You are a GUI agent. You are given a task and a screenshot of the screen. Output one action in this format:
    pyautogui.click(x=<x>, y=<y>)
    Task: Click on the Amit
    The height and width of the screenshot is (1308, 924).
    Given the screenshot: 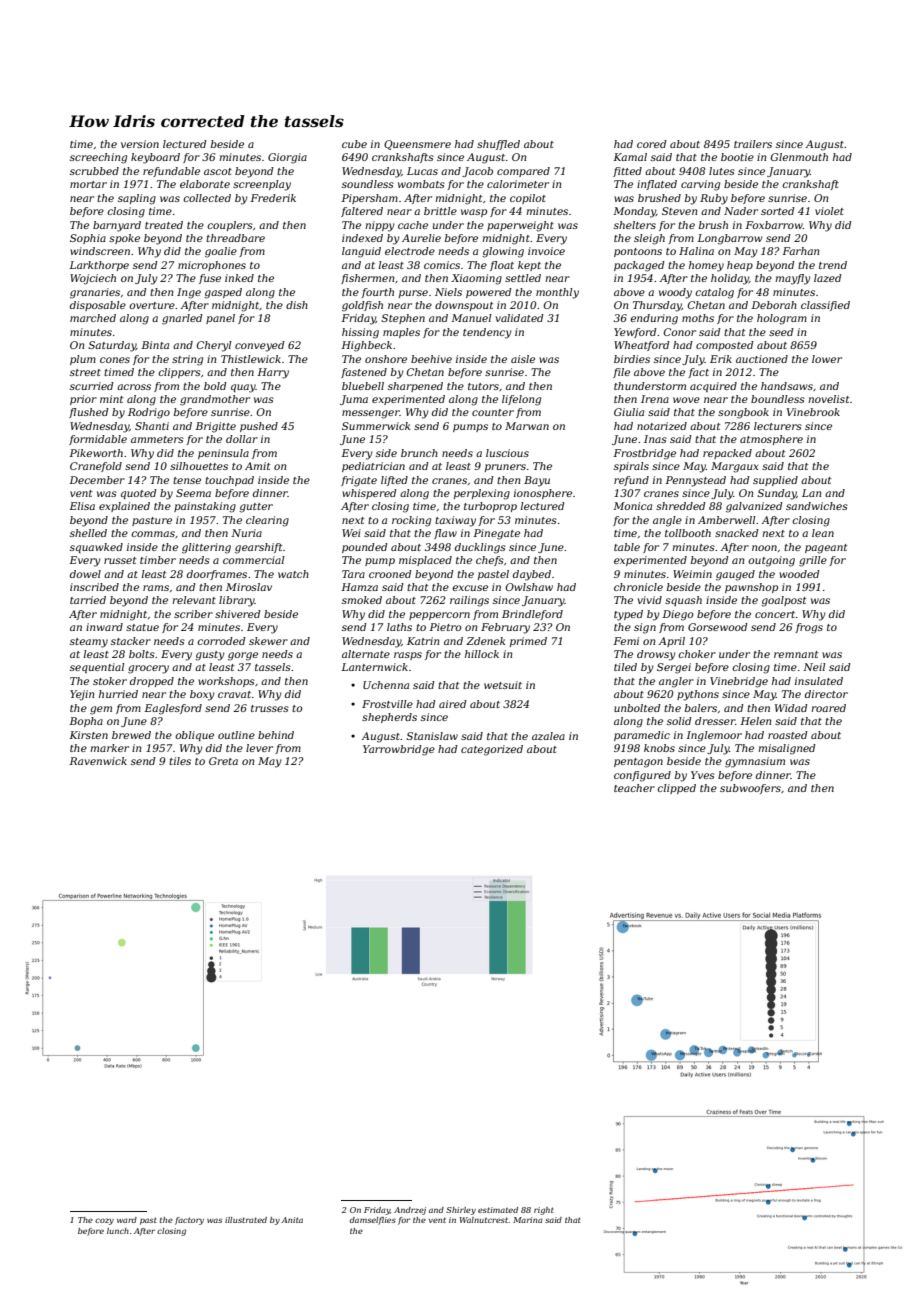 What is the action you would take?
    pyautogui.click(x=258, y=466)
